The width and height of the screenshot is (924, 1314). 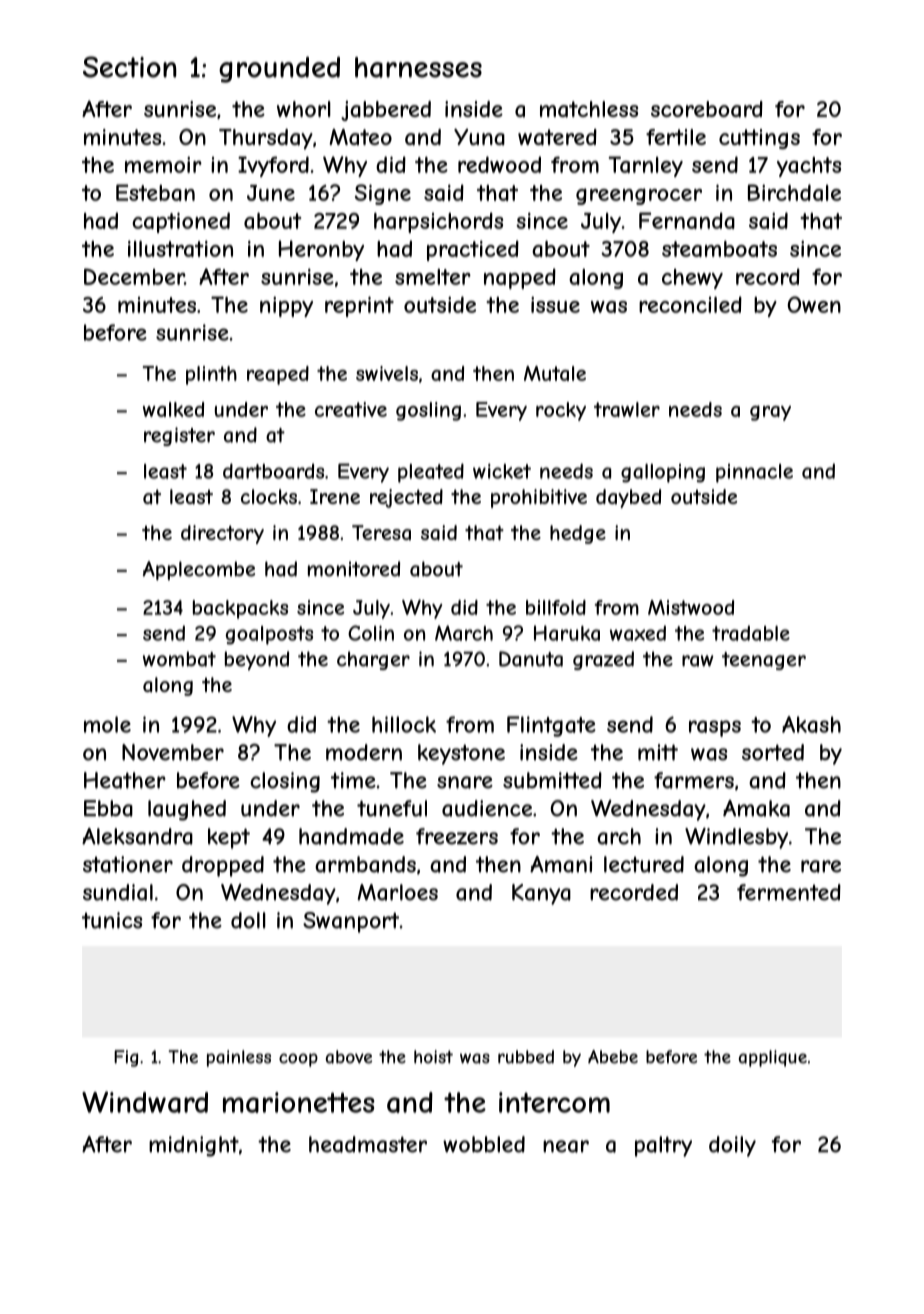 What do you see at coordinates (484, 1144) in the screenshot?
I see `wobbled` at bounding box center [484, 1144].
